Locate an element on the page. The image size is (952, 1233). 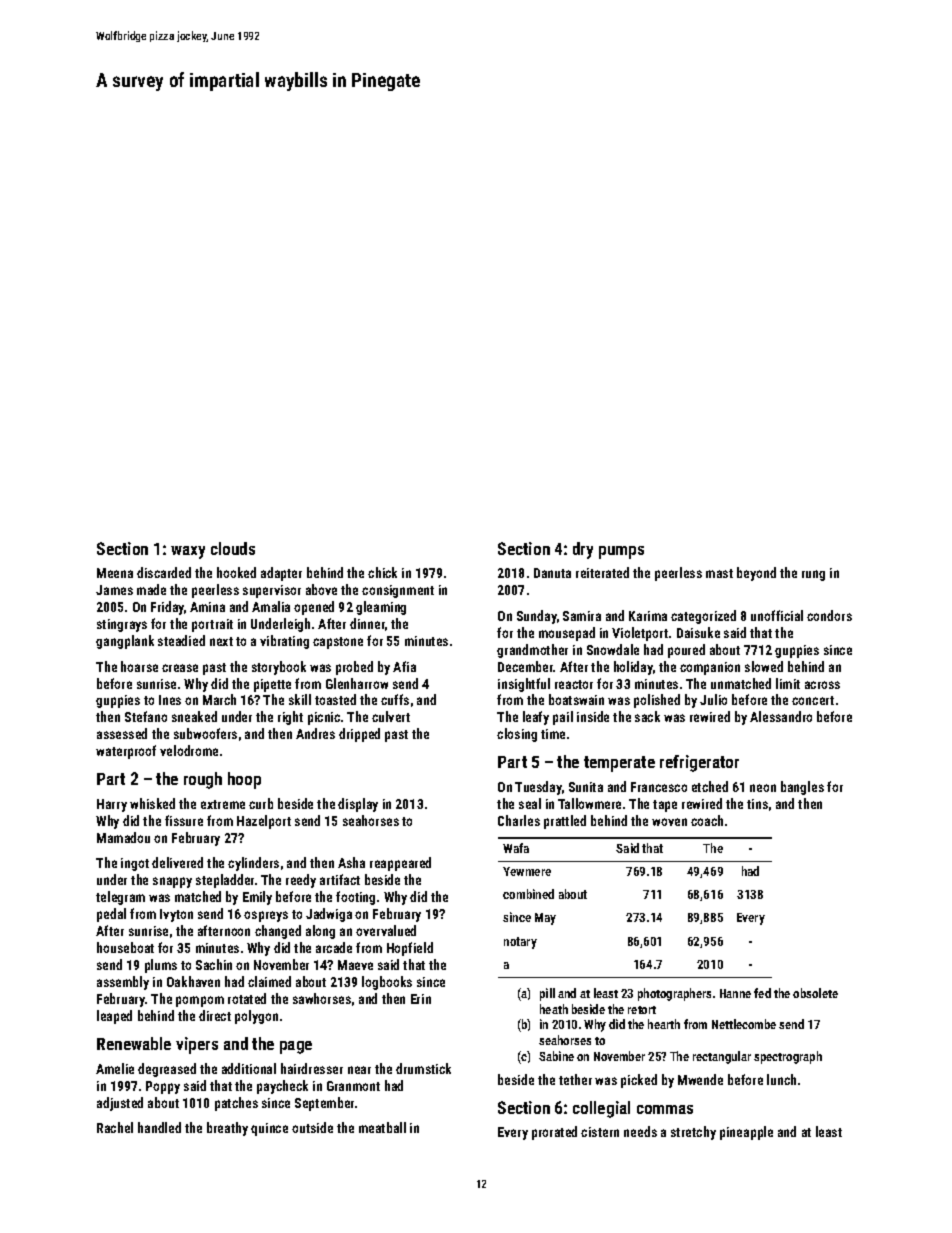
delivered is located at coordinates (177, 862).
